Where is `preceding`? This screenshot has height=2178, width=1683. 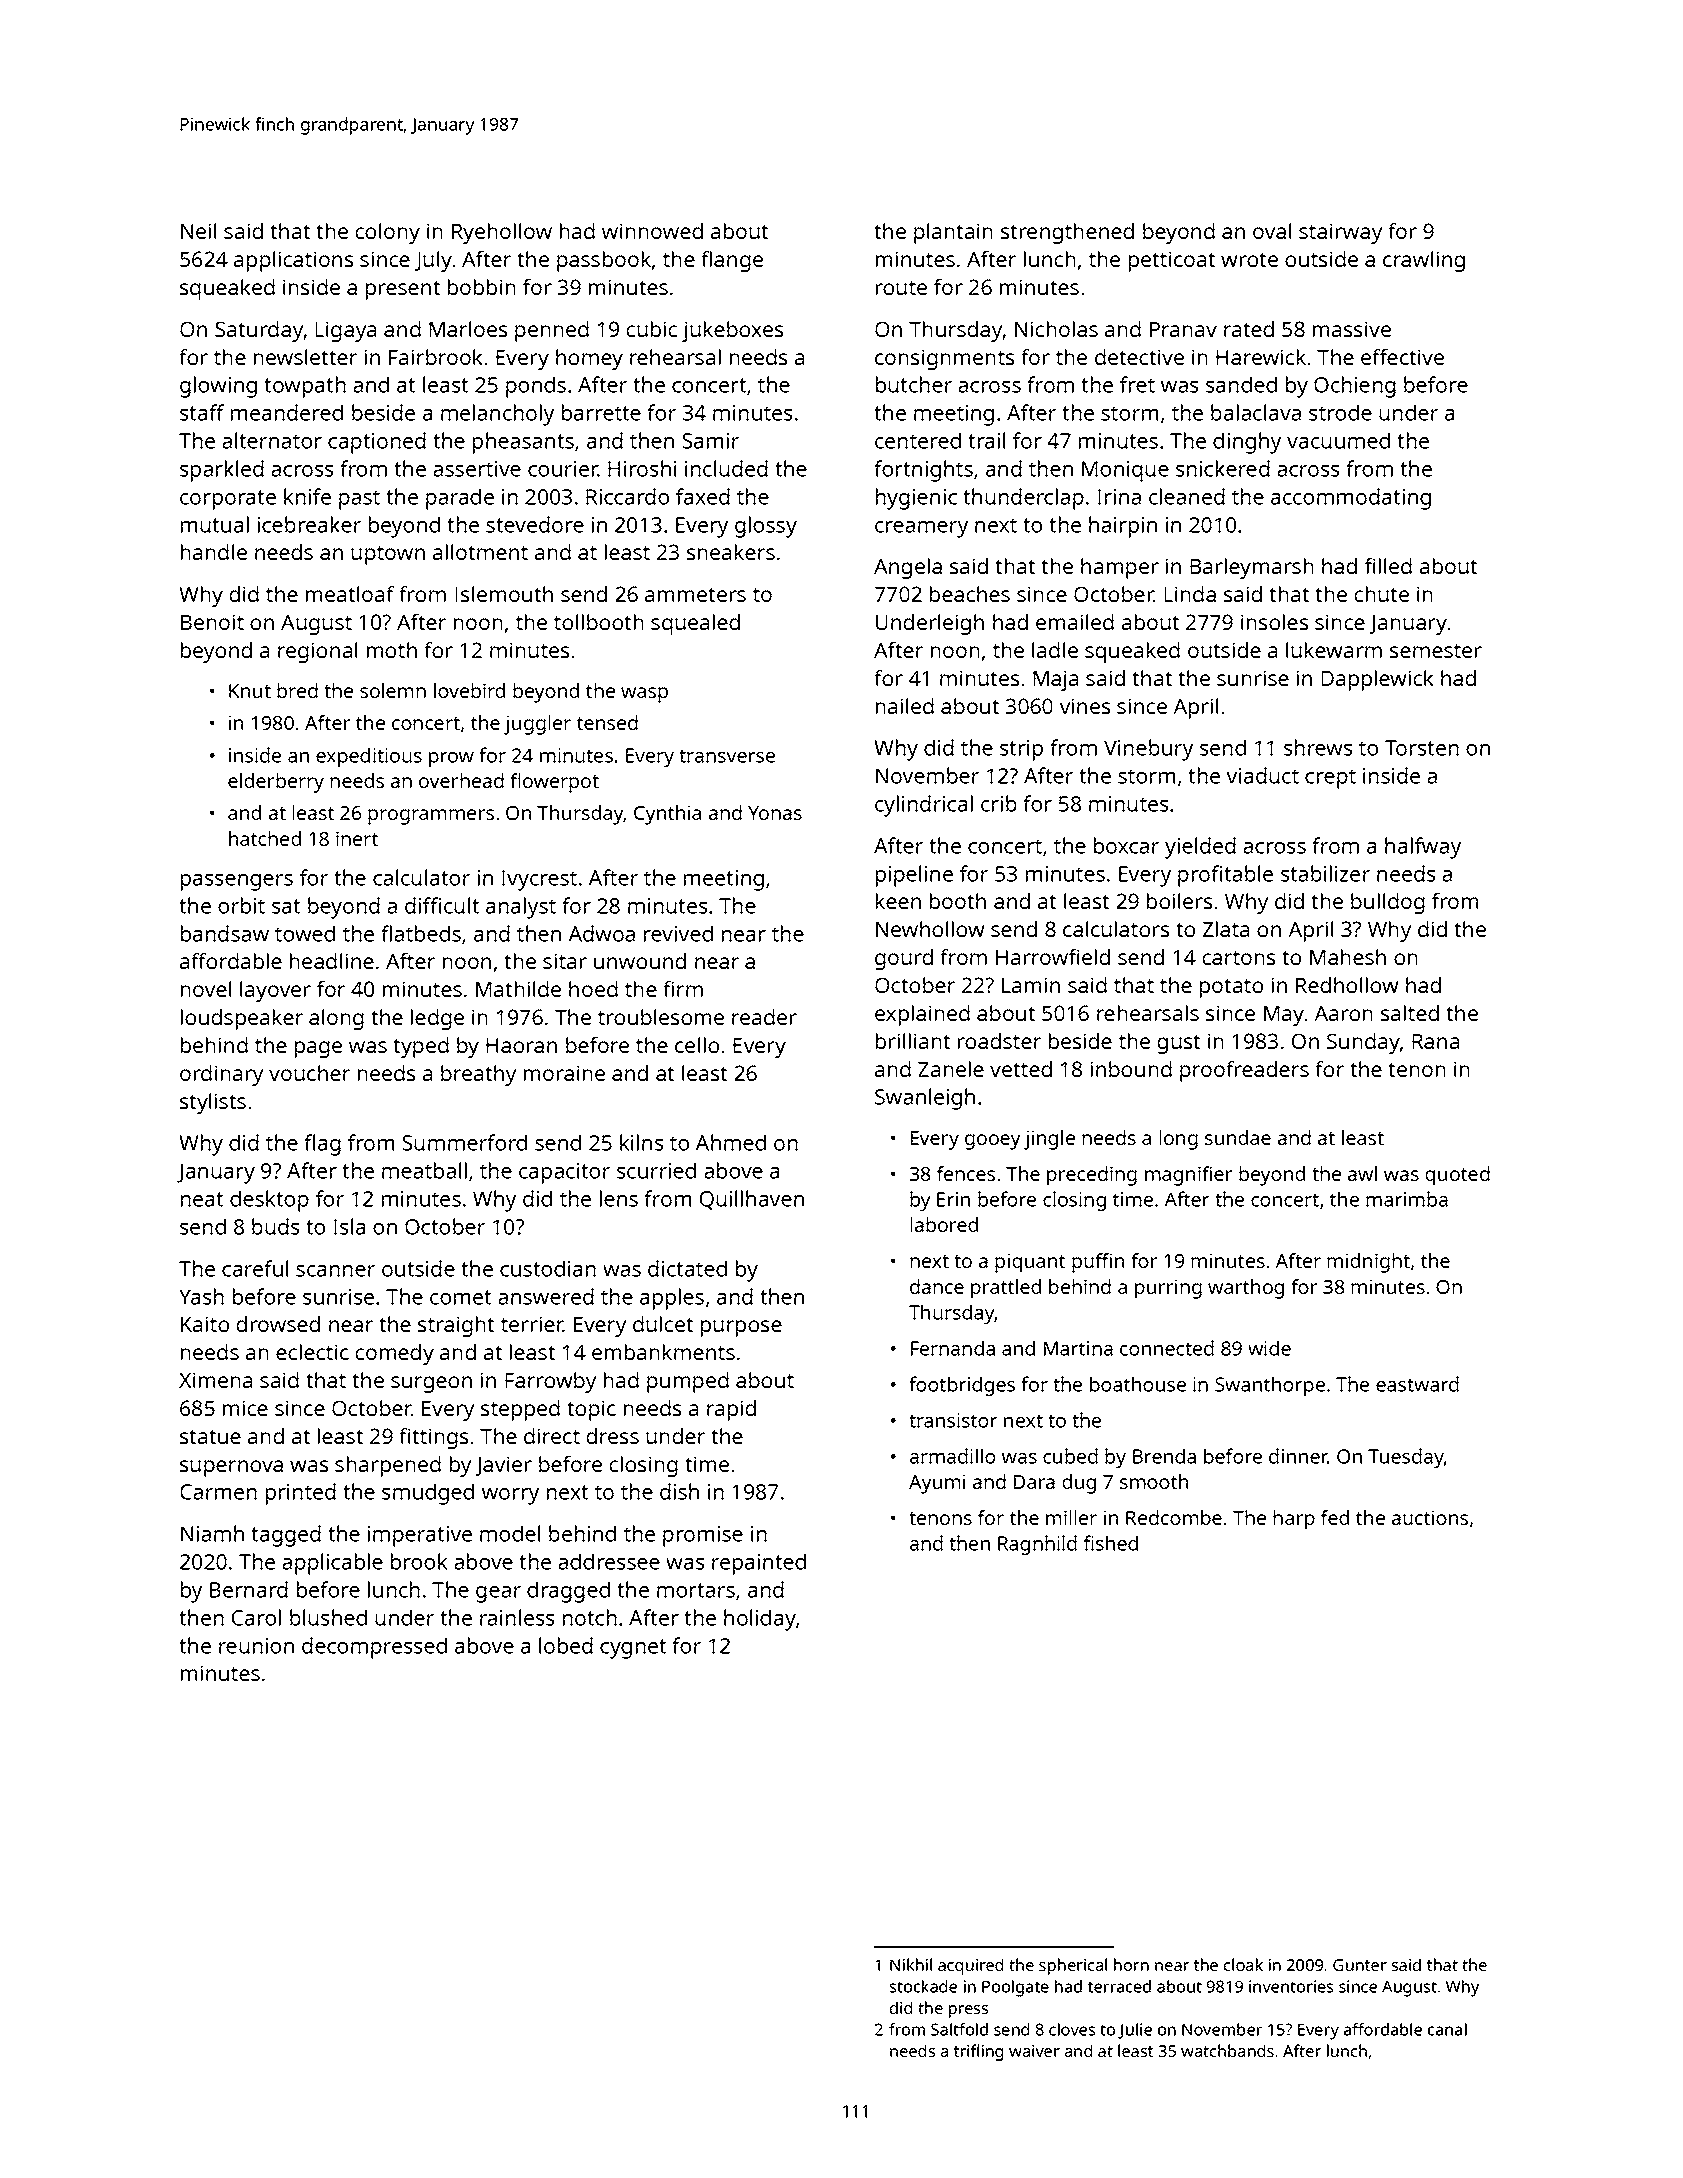 preceding is located at coordinates (1092, 1176).
